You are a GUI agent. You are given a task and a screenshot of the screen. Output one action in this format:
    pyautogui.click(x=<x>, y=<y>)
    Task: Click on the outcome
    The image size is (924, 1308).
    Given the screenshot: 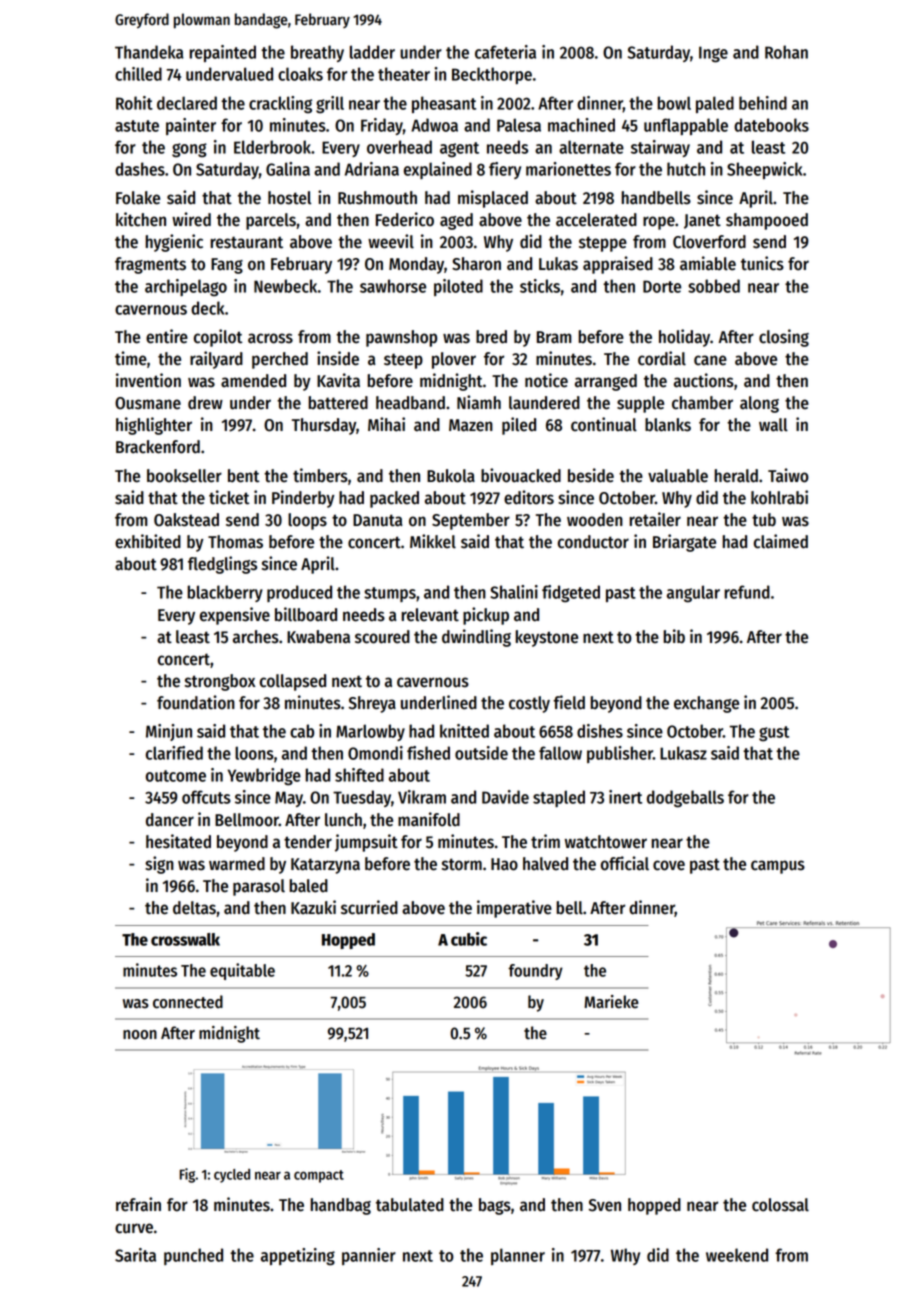 What is the action you would take?
    pyautogui.click(x=176, y=776)
